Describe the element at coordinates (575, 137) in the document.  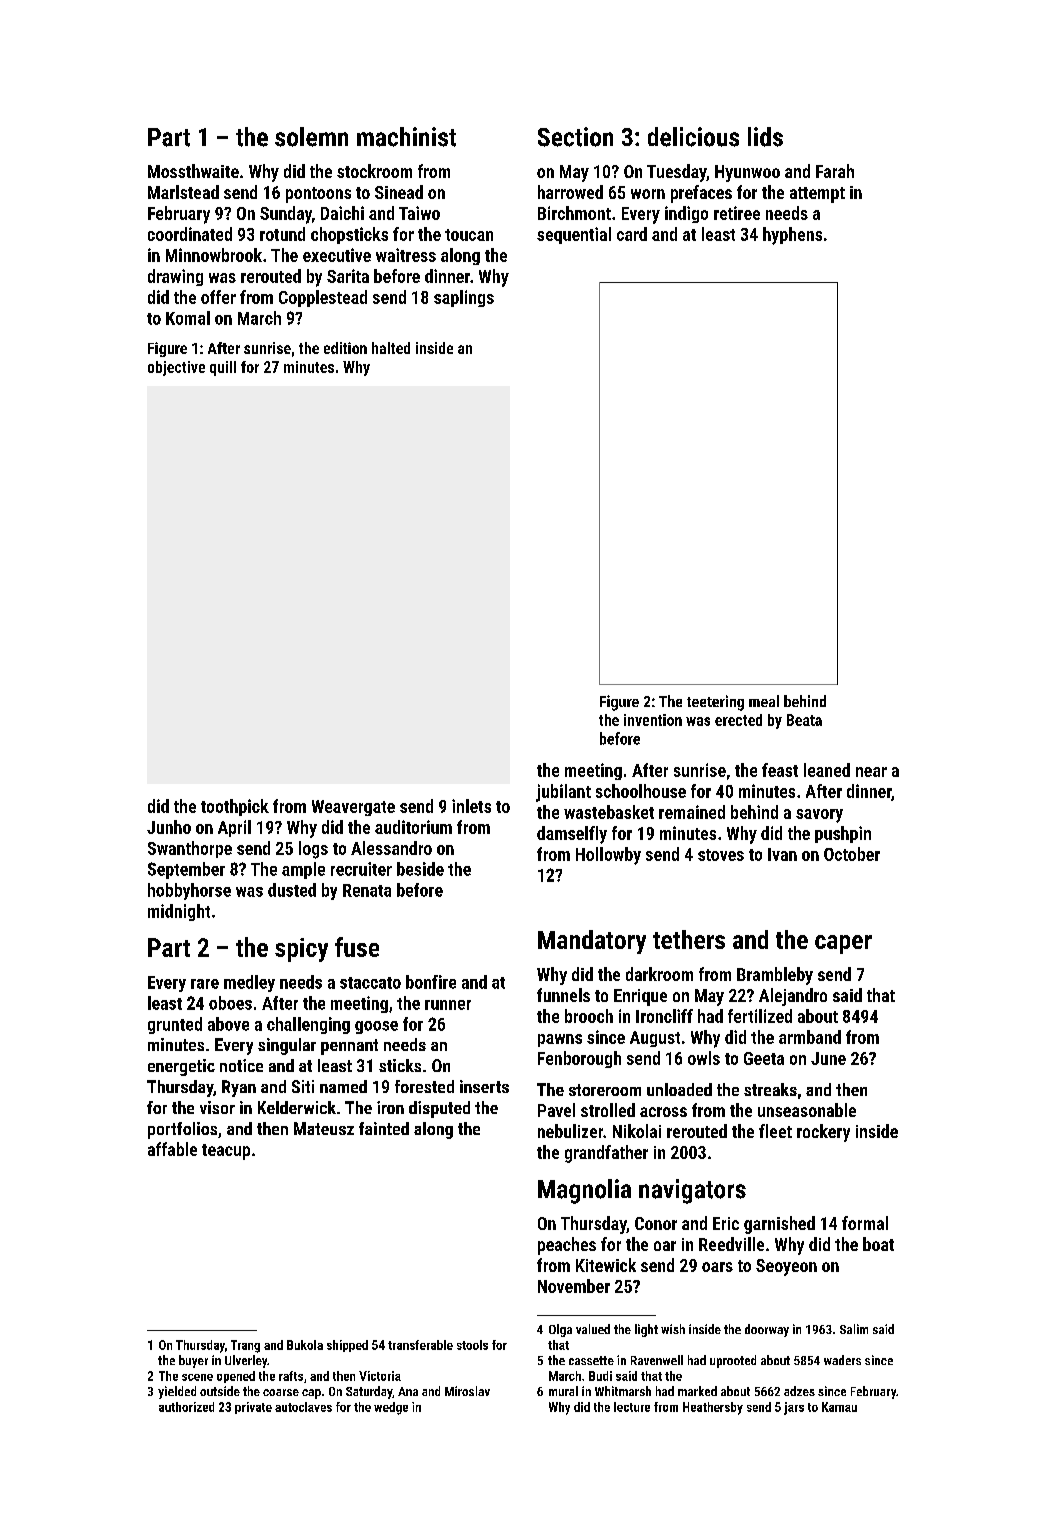
I see `Section` at that location.
